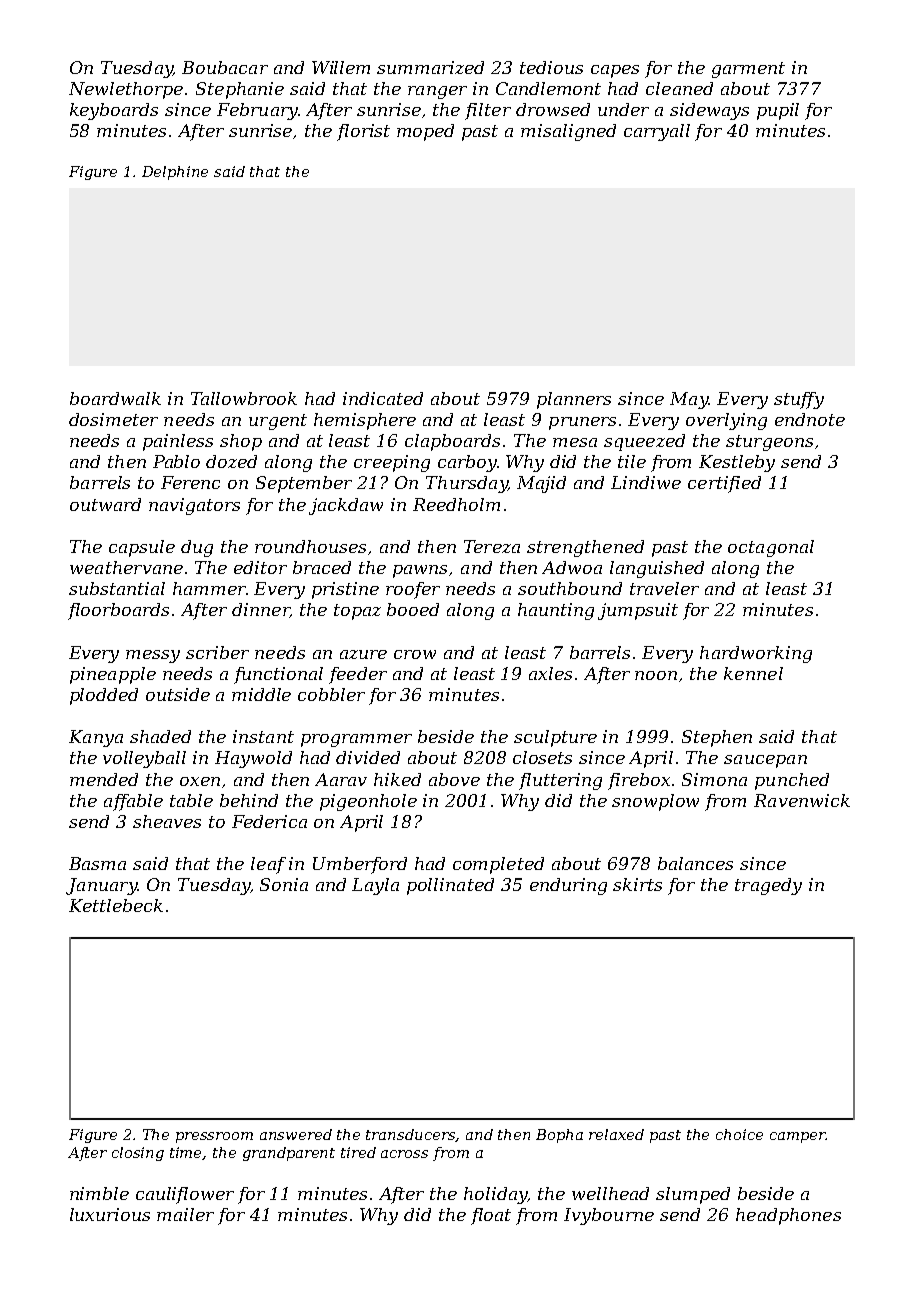  What do you see at coordinates (753, 673) in the screenshot?
I see `kennel` at bounding box center [753, 673].
